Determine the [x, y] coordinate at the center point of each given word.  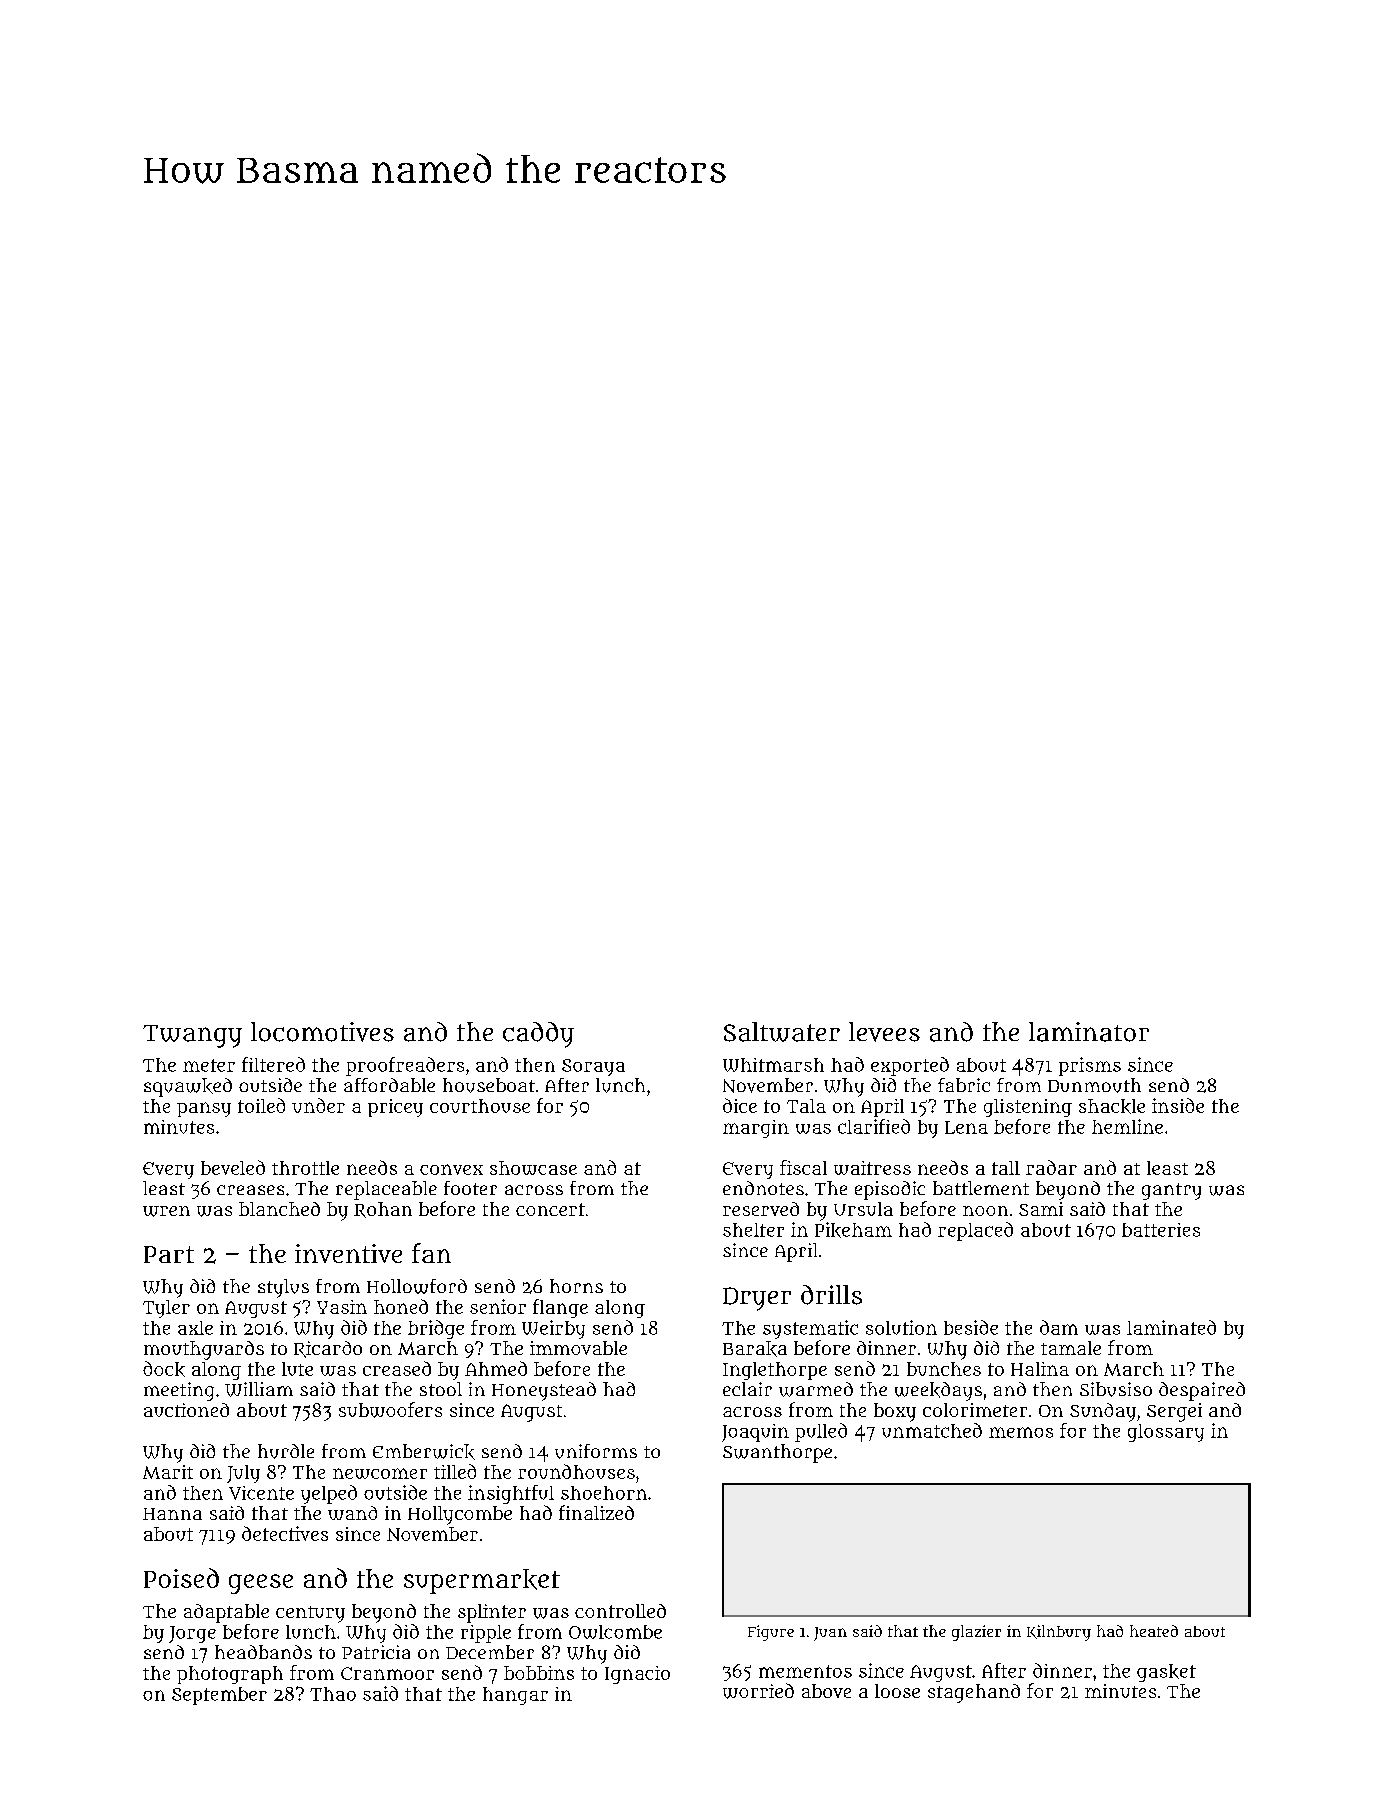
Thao [333, 1694]
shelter [753, 1230]
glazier [976, 1633]
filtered [273, 1064]
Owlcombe [615, 1632]
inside [1178, 1105]
